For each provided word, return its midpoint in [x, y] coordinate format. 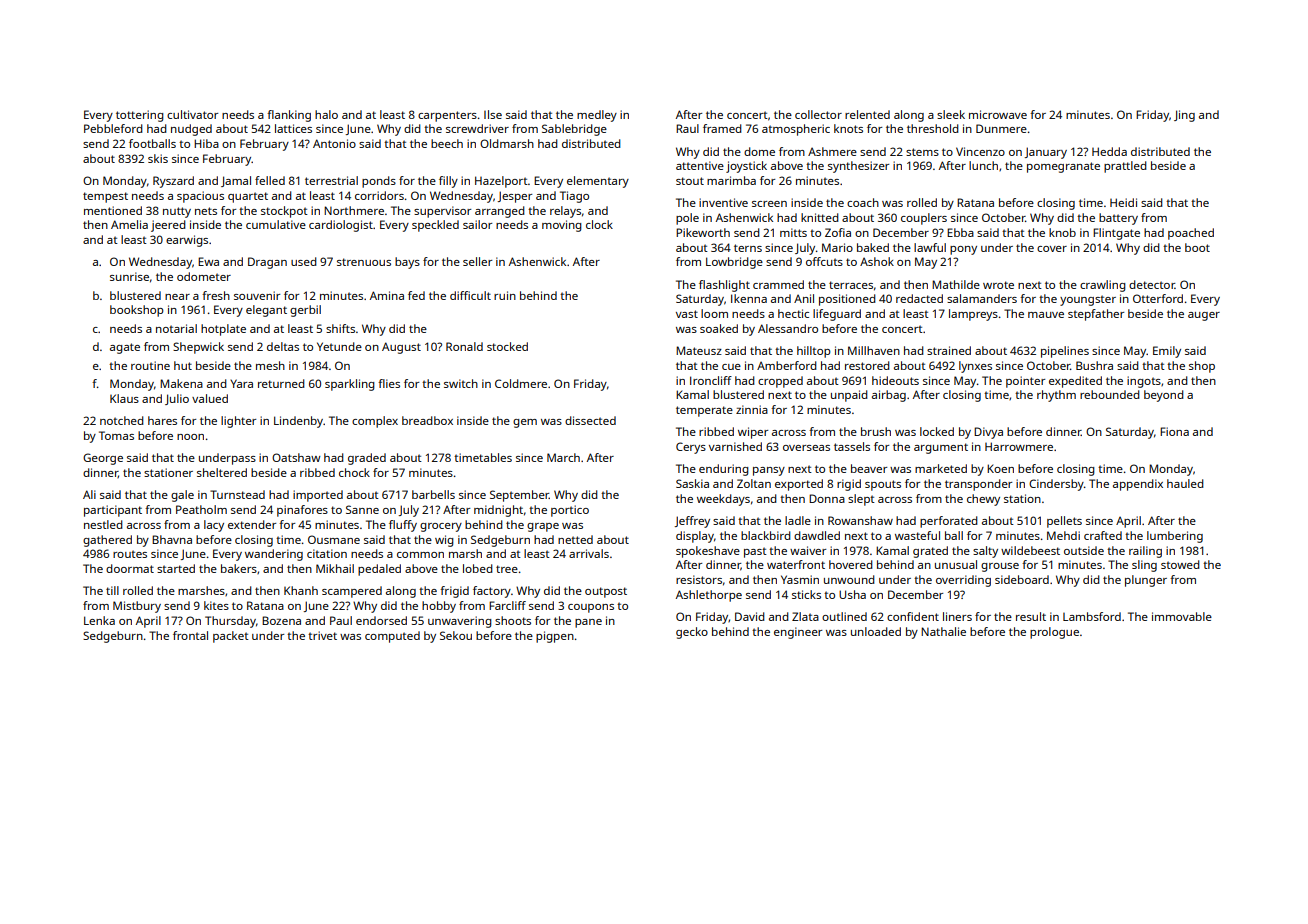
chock [354, 472]
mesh [270, 365]
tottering [140, 116]
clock [599, 224]
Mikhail [335, 568]
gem [525, 423]
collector [818, 114]
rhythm [1056, 396]
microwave [998, 114]
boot [1197, 247]
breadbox [427, 420]
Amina [387, 295]
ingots [1144, 382]
